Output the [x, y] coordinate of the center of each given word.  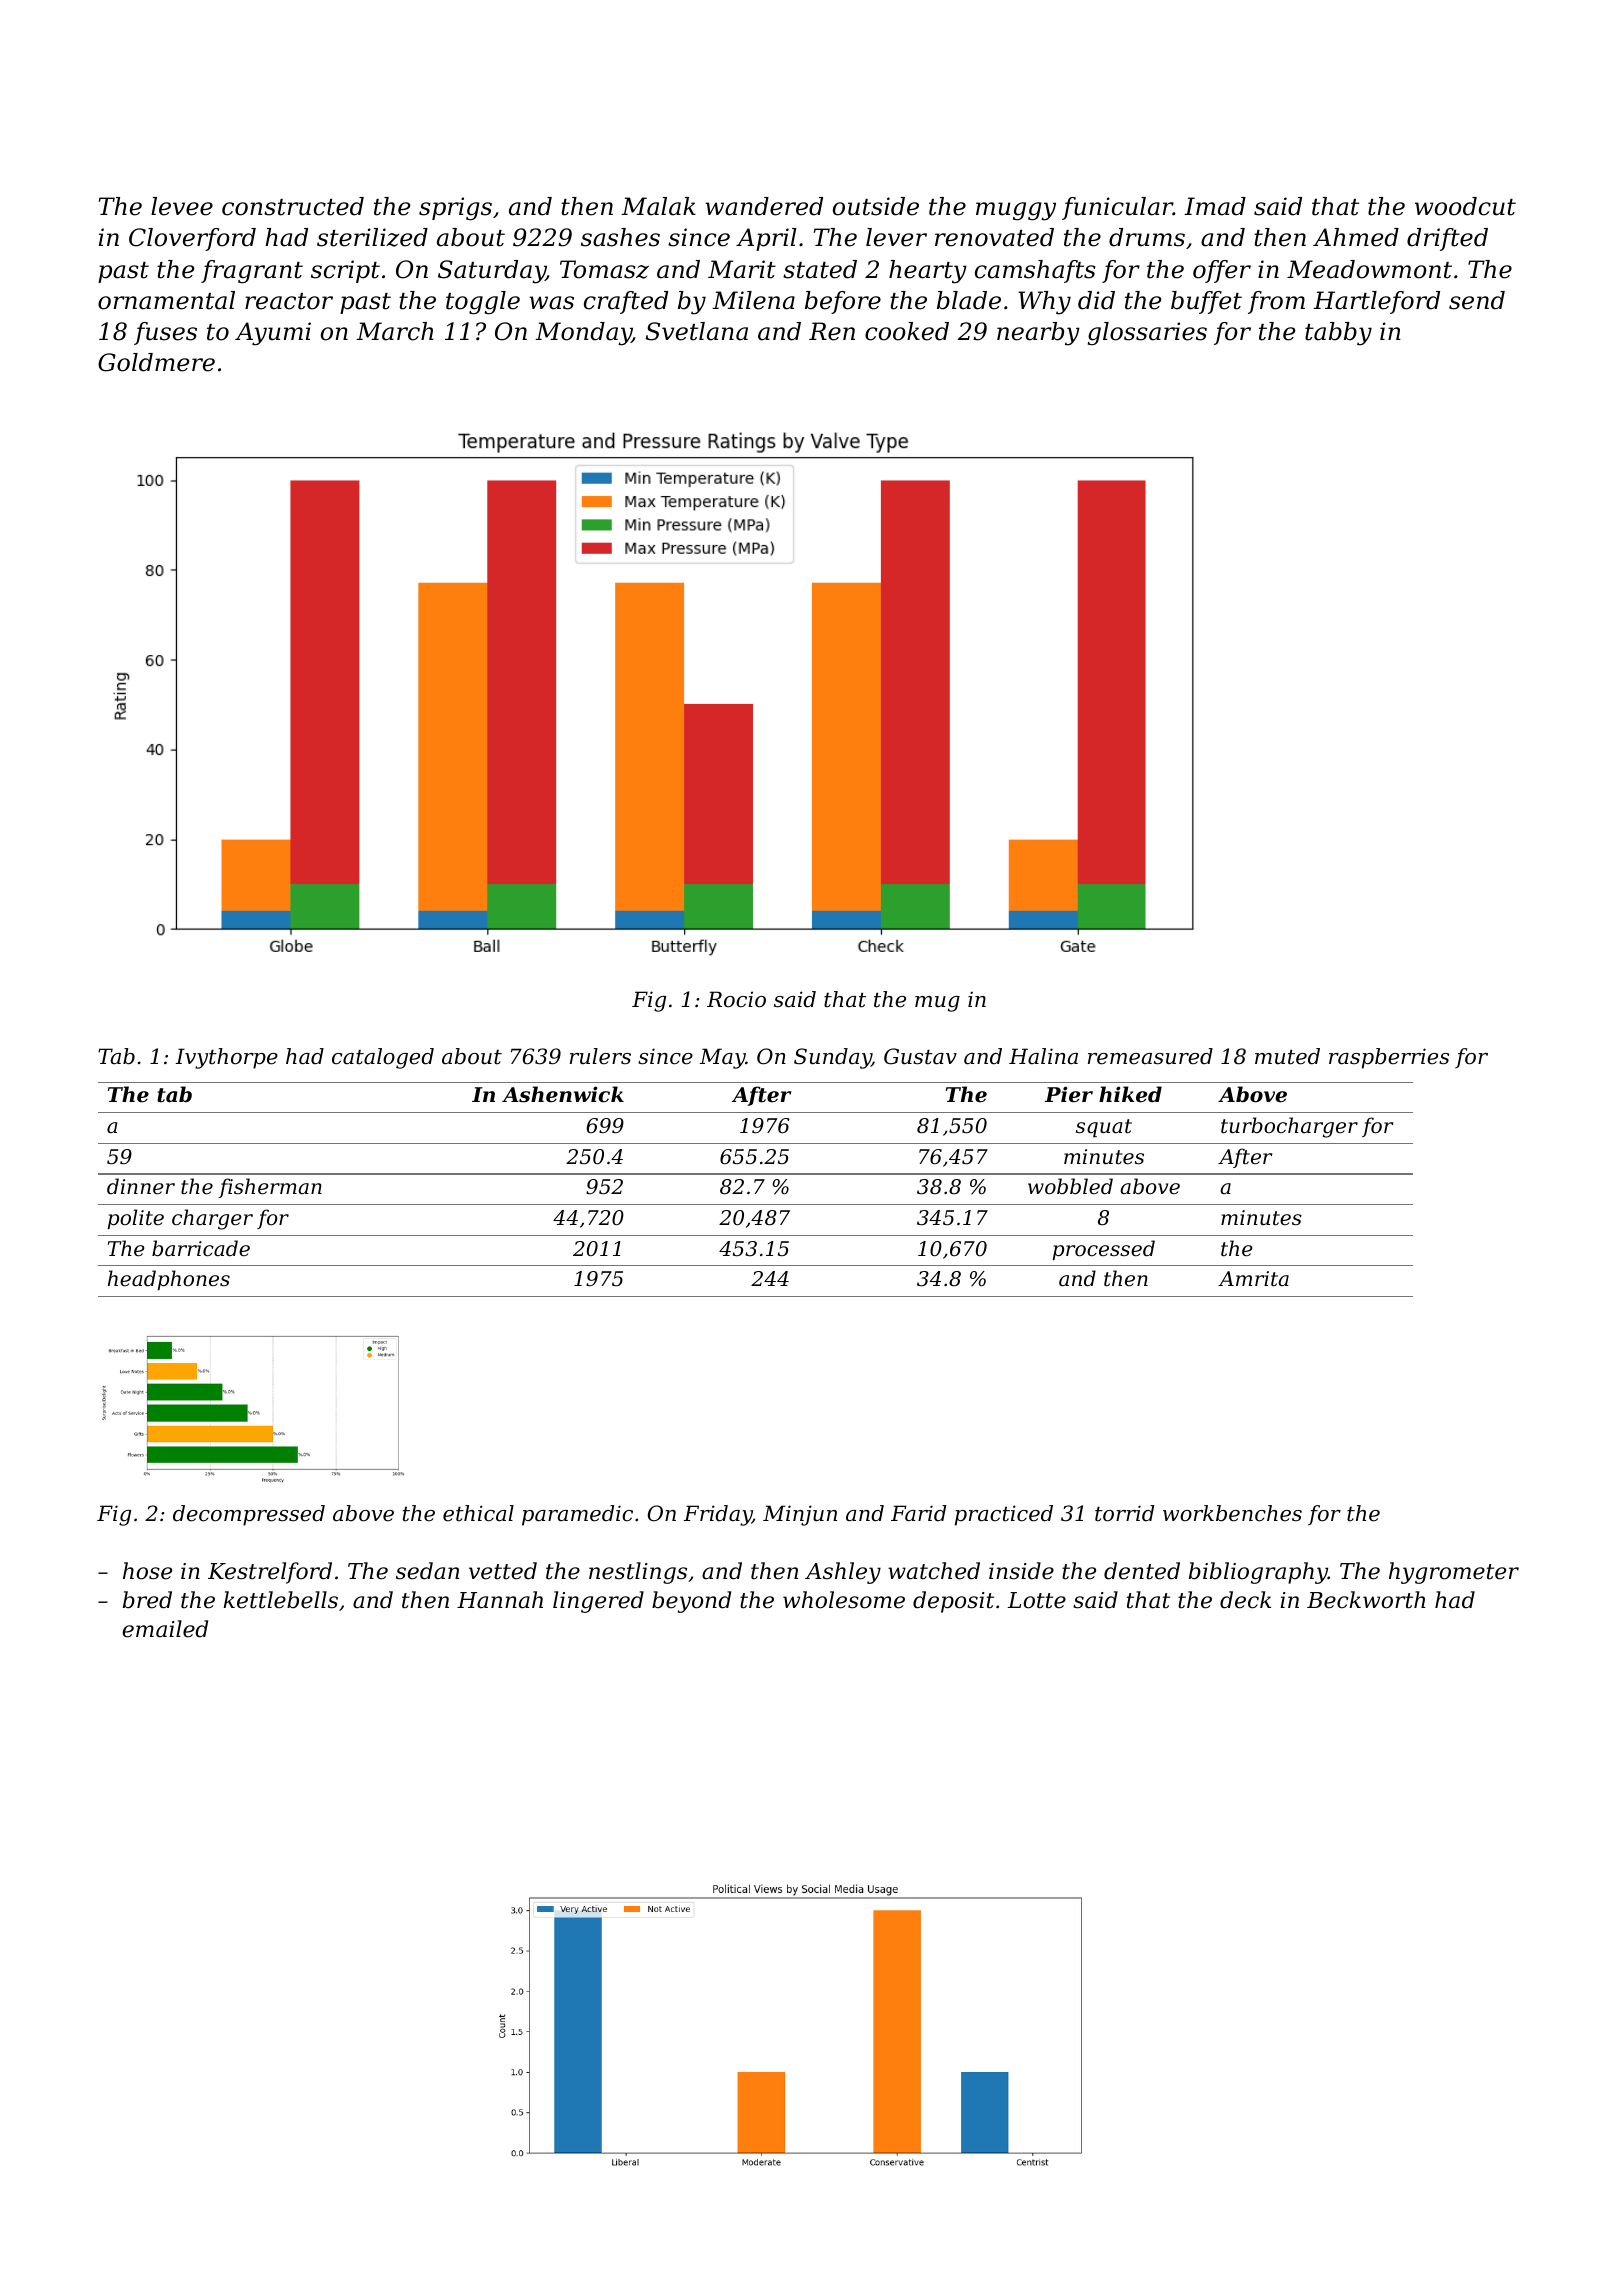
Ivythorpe [227, 1058]
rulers [600, 1056]
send [1477, 300]
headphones [169, 1280]
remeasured [1150, 1056]
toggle [483, 303]
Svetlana [697, 331]
